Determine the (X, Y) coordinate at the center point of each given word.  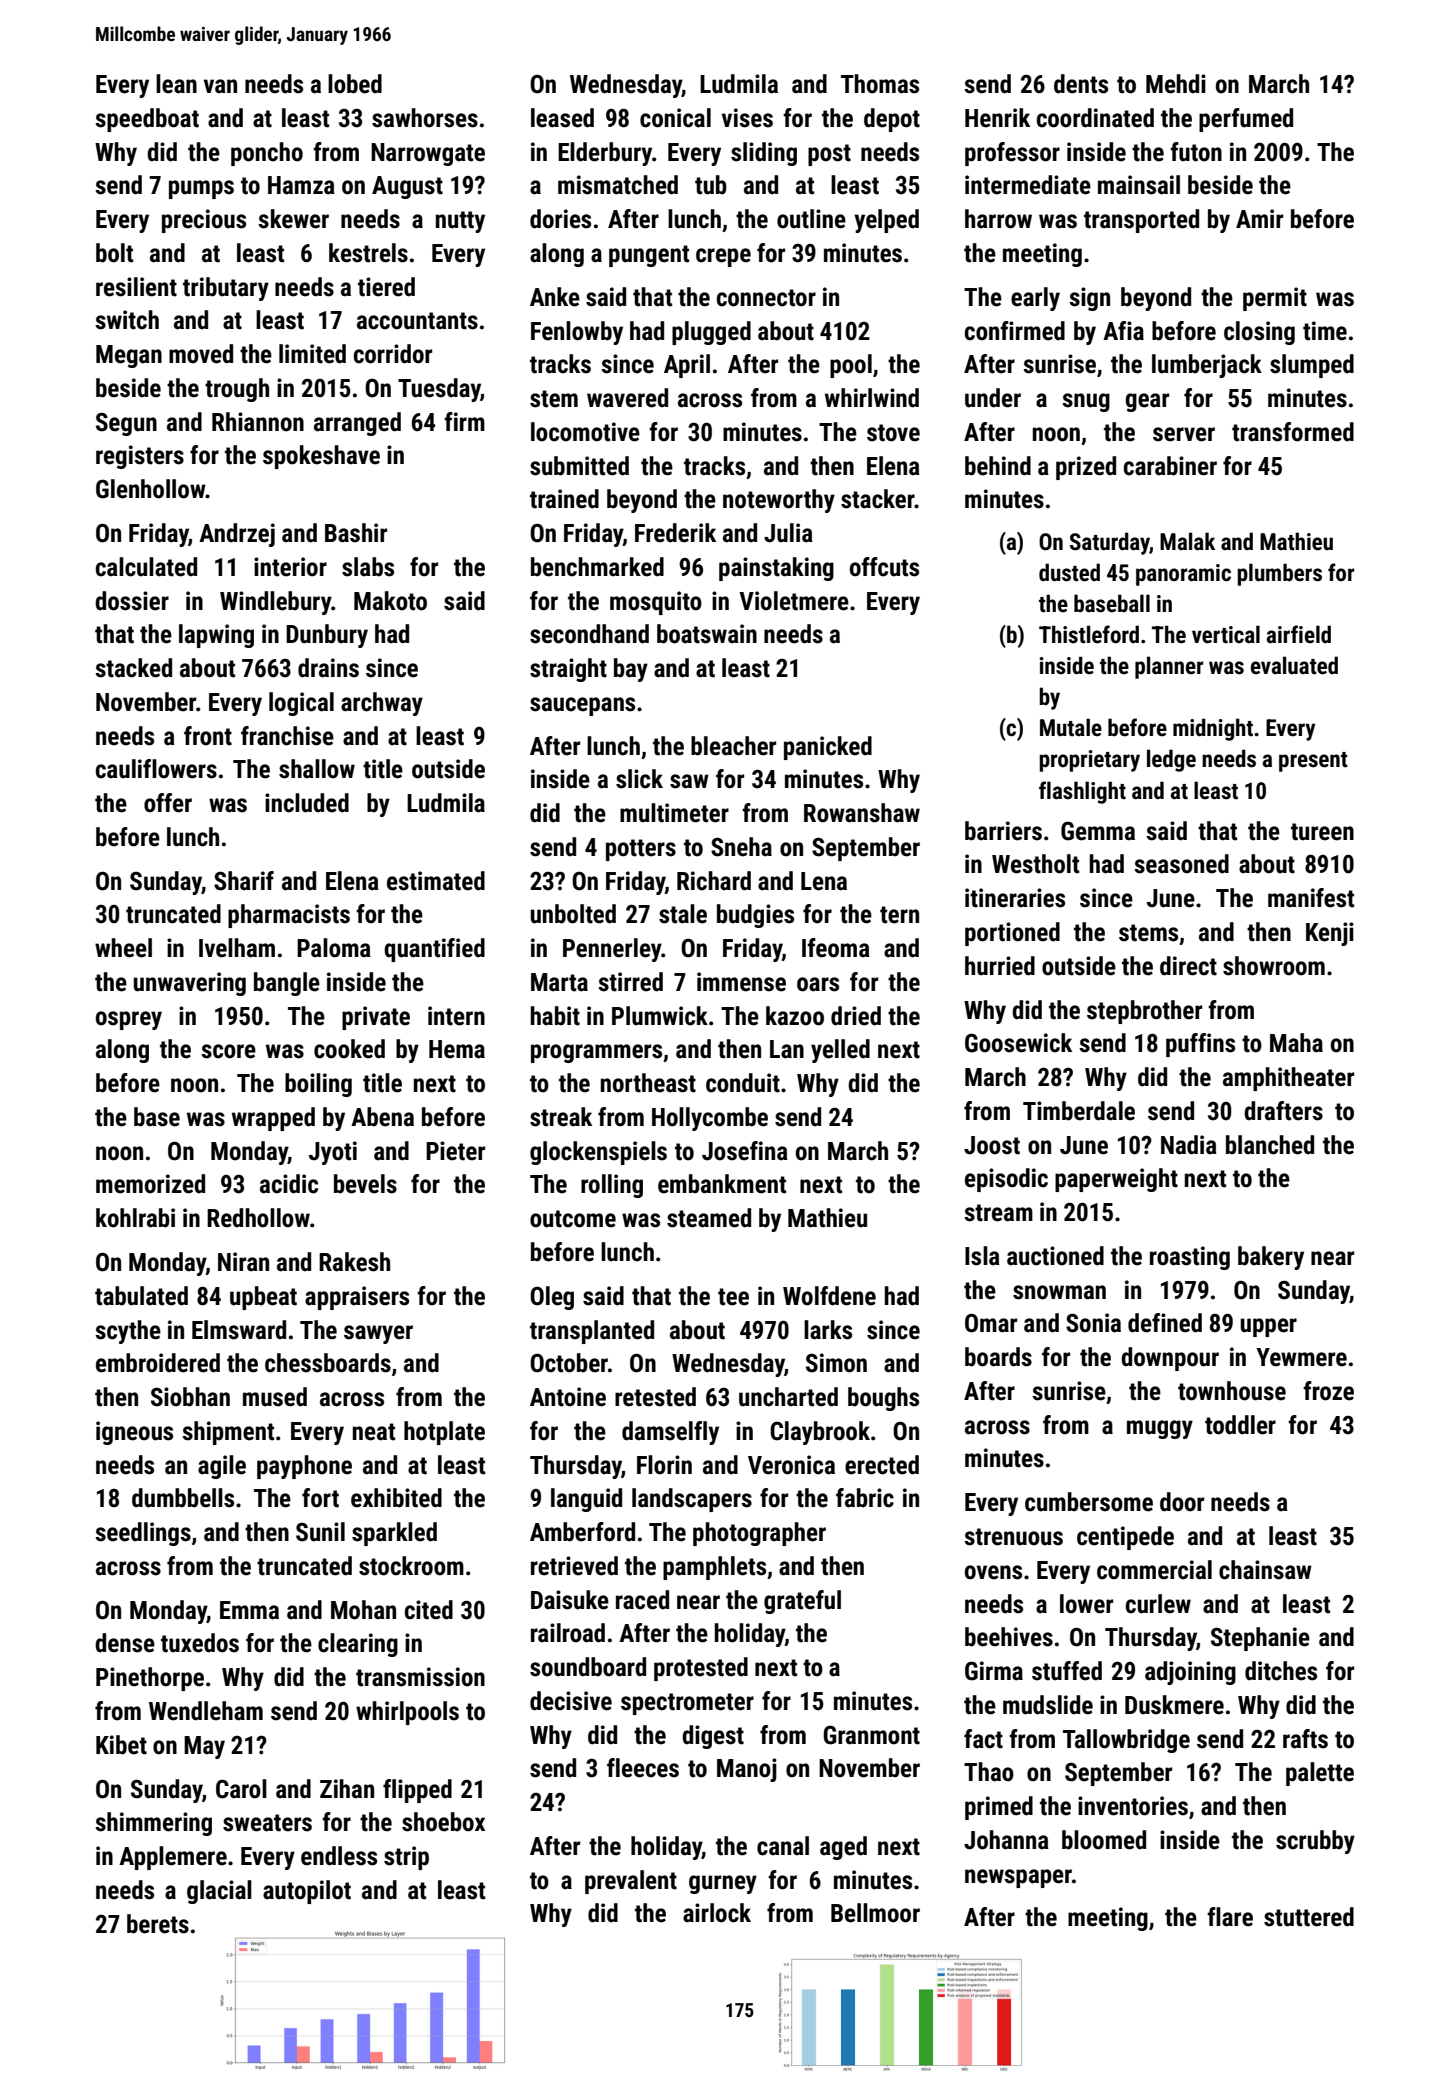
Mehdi (1176, 84)
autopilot (307, 1892)
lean (176, 84)
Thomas (880, 84)
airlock (717, 1913)
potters (641, 850)
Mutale (1071, 727)
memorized (150, 1184)
